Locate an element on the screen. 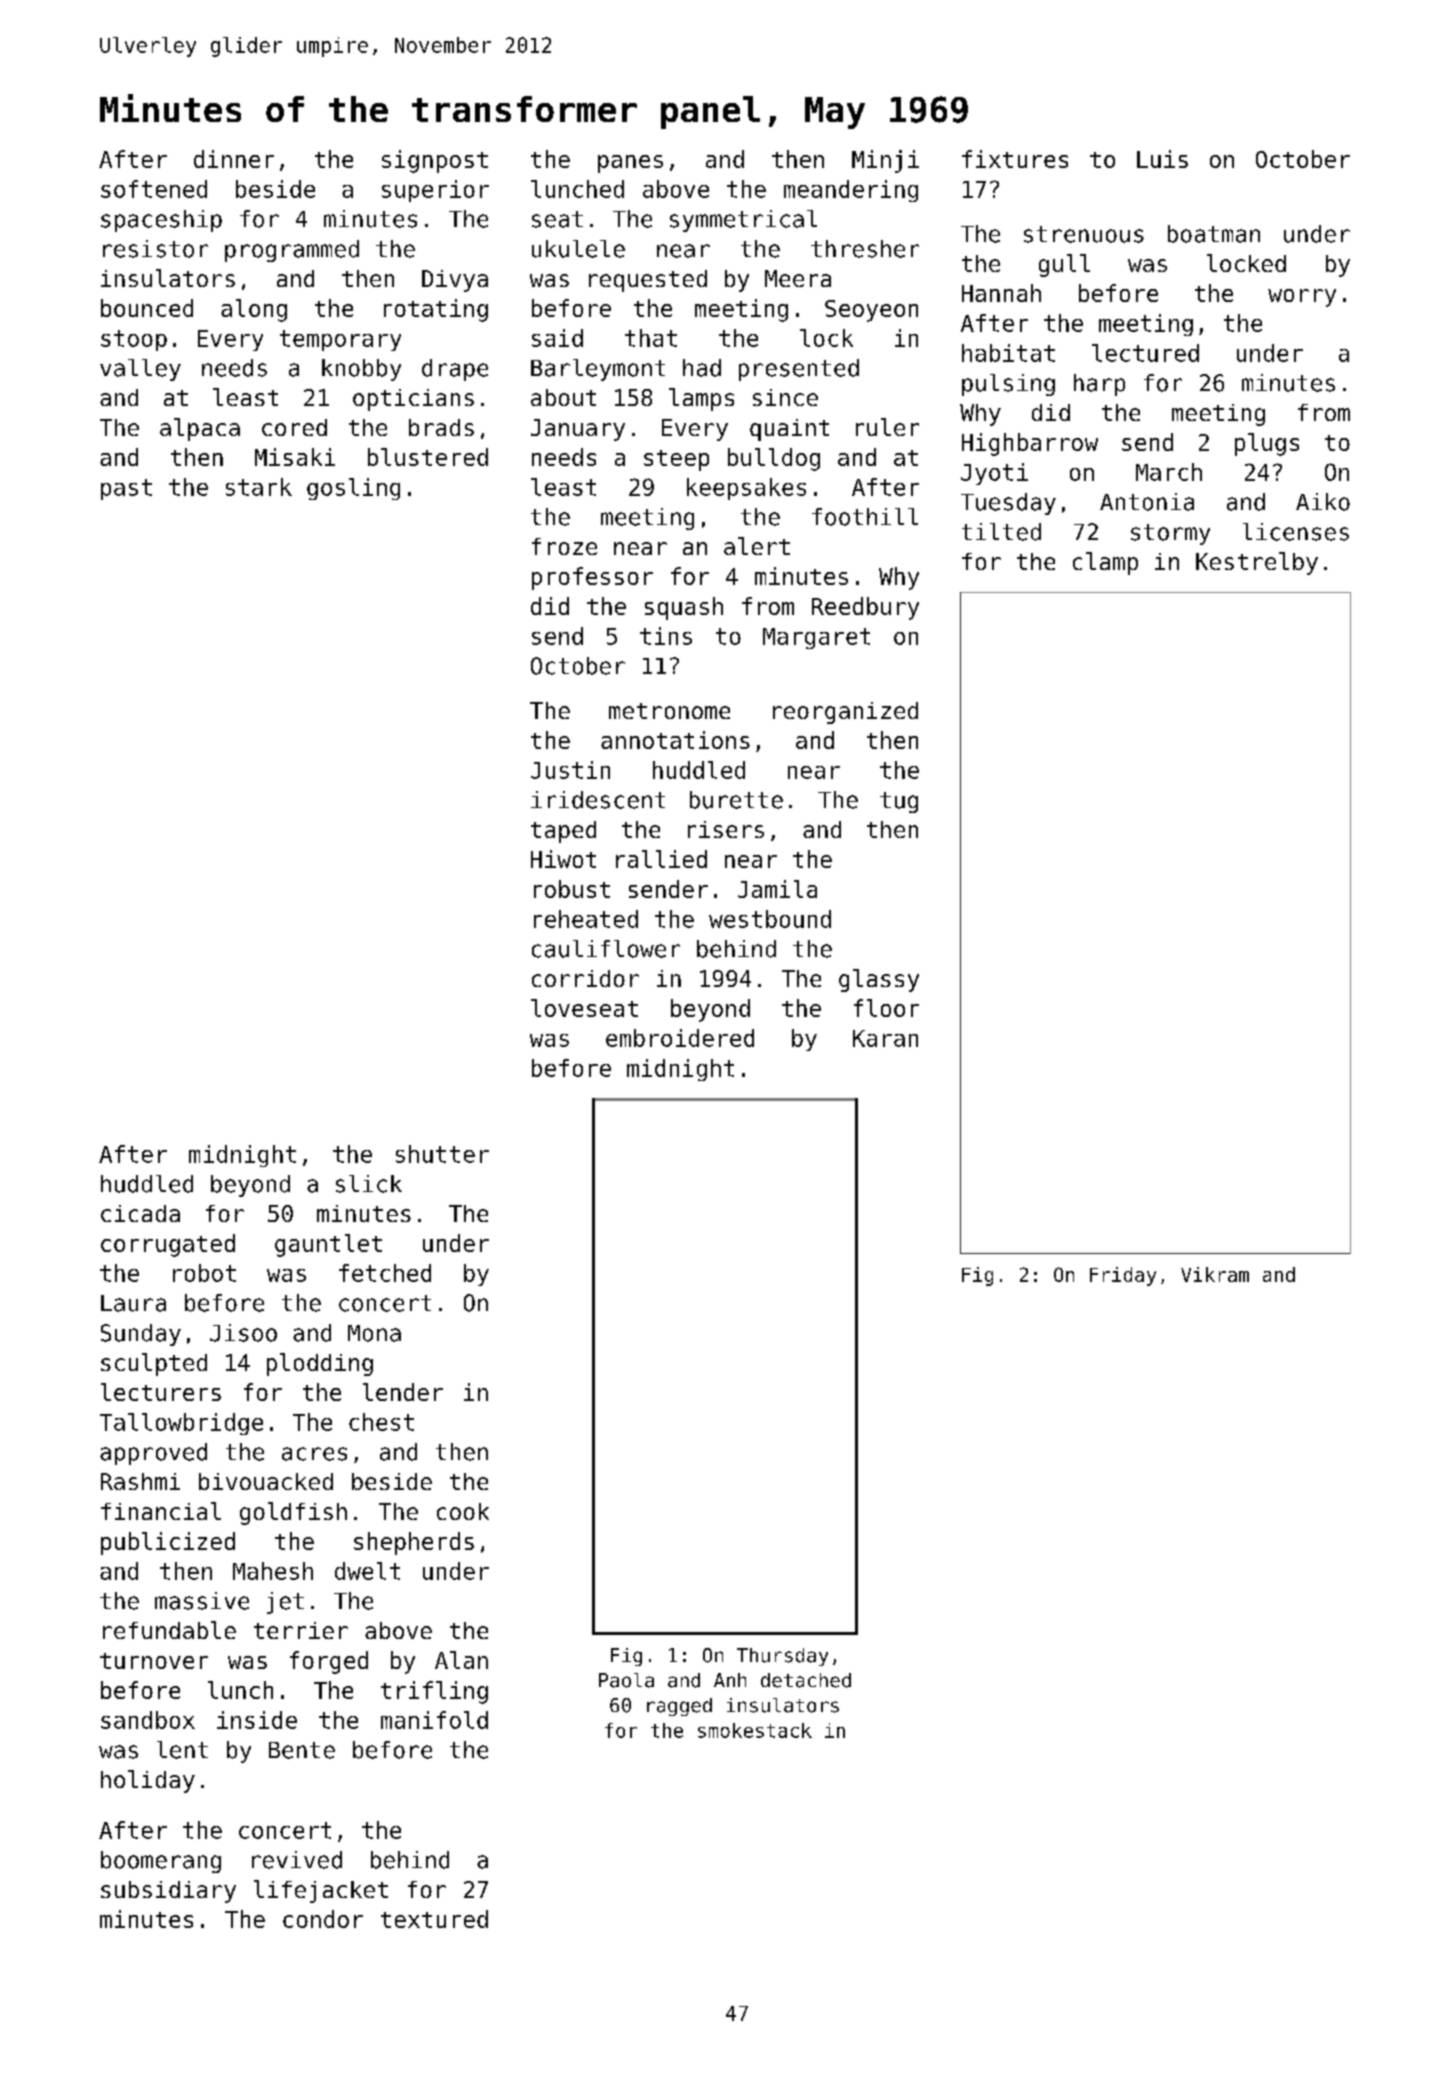 This screenshot has width=1450, height=2100. Seoyeon is located at coordinates (871, 311).
